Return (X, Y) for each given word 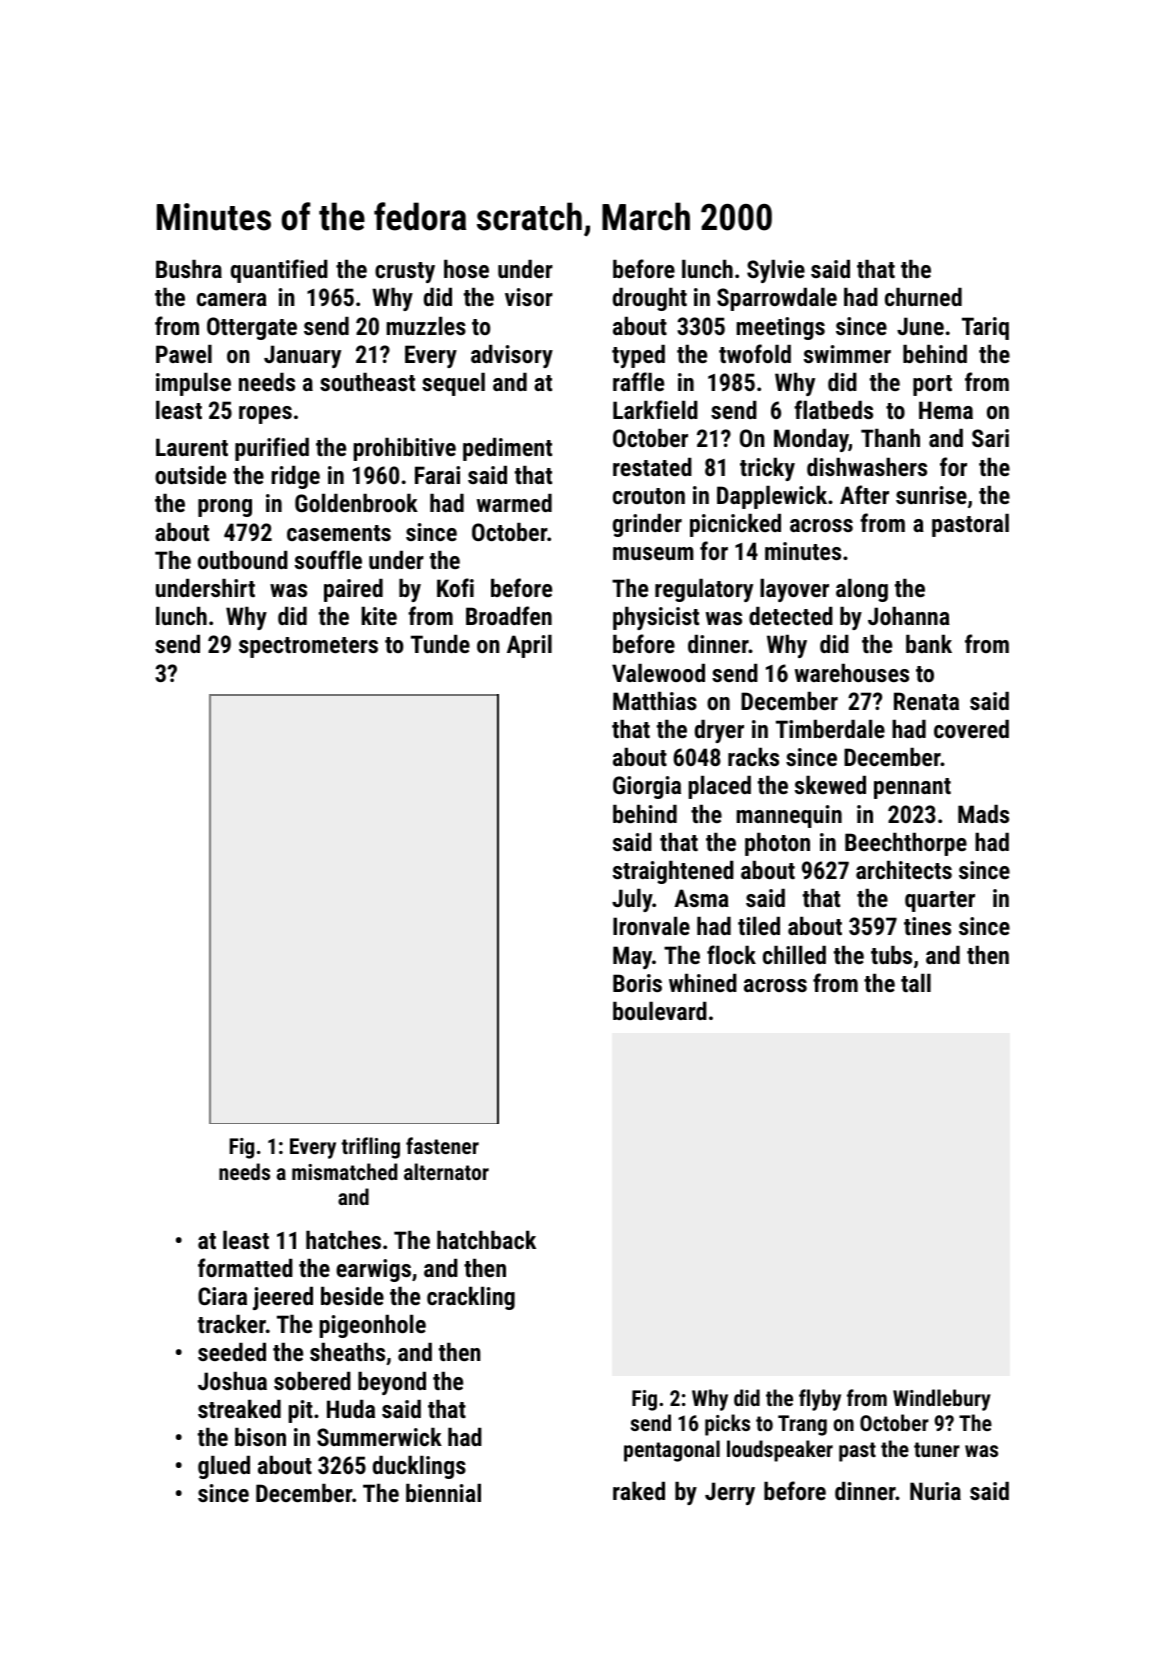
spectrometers (308, 647)
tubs (891, 955)
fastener (442, 1145)
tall (916, 983)
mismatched (344, 1171)
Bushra (189, 269)
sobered (312, 1381)
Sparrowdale (777, 299)
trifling (371, 1148)
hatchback (486, 1239)
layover (794, 590)
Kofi (455, 587)
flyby (820, 1400)
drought (650, 299)
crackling (471, 1298)
